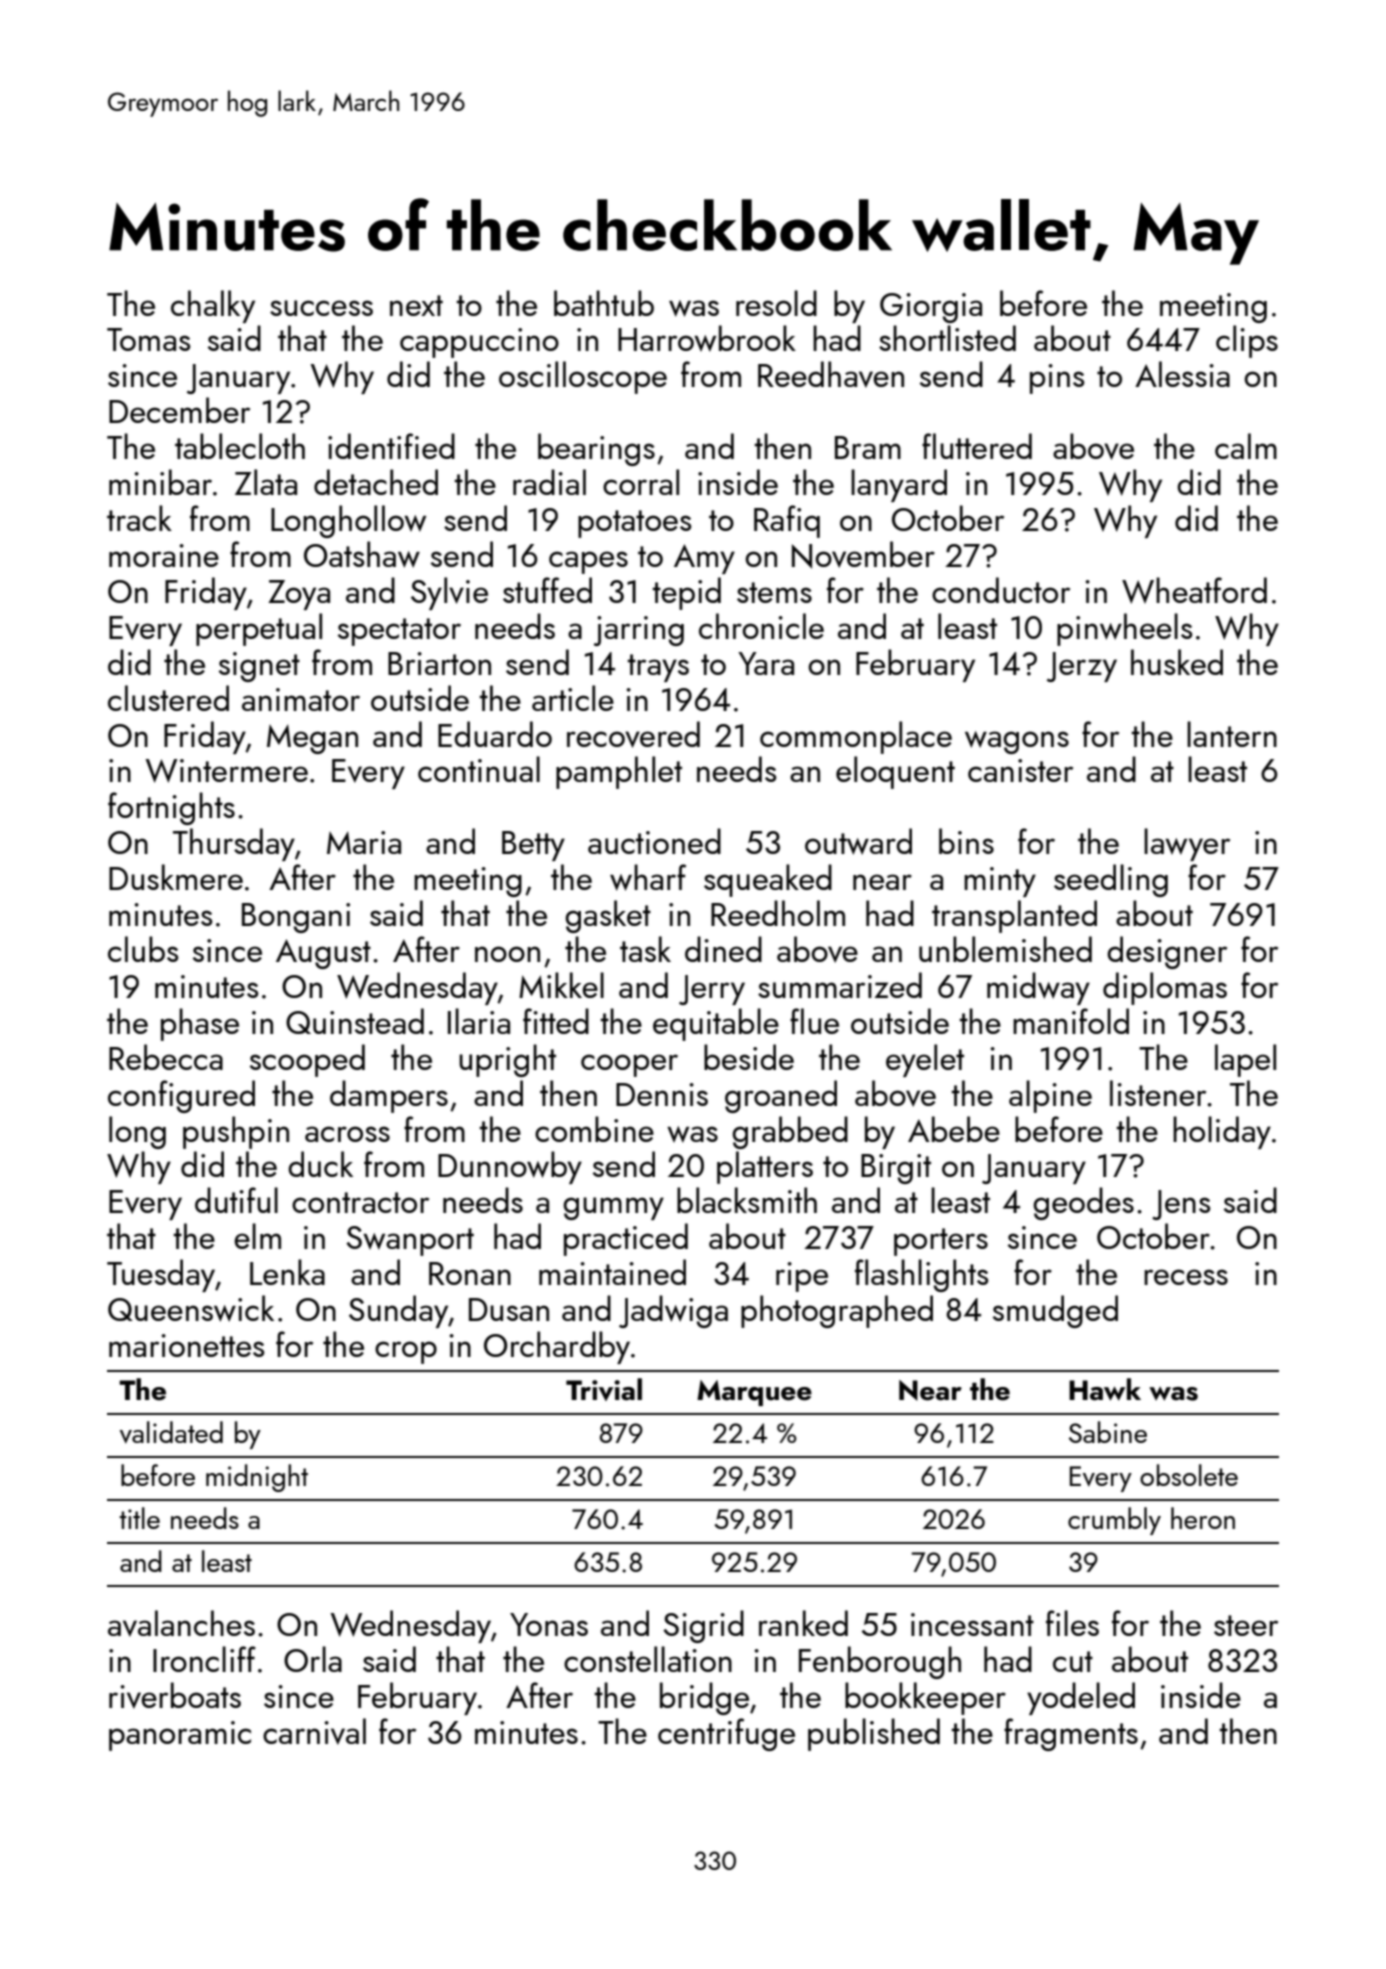  What do you see at coordinates (1247, 341) in the screenshot?
I see `clips` at bounding box center [1247, 341].
